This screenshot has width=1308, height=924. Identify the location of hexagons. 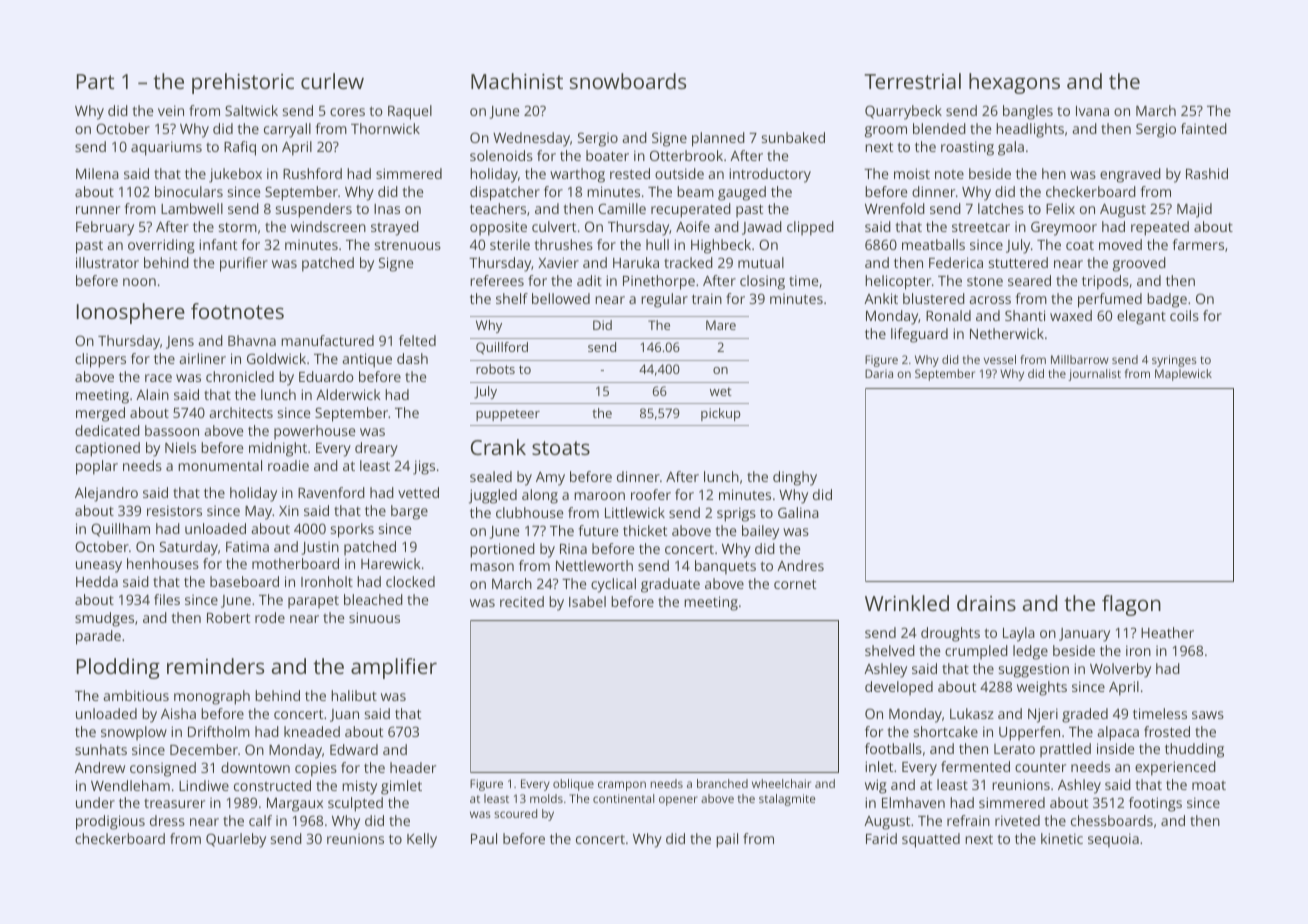
(1014, 83).
